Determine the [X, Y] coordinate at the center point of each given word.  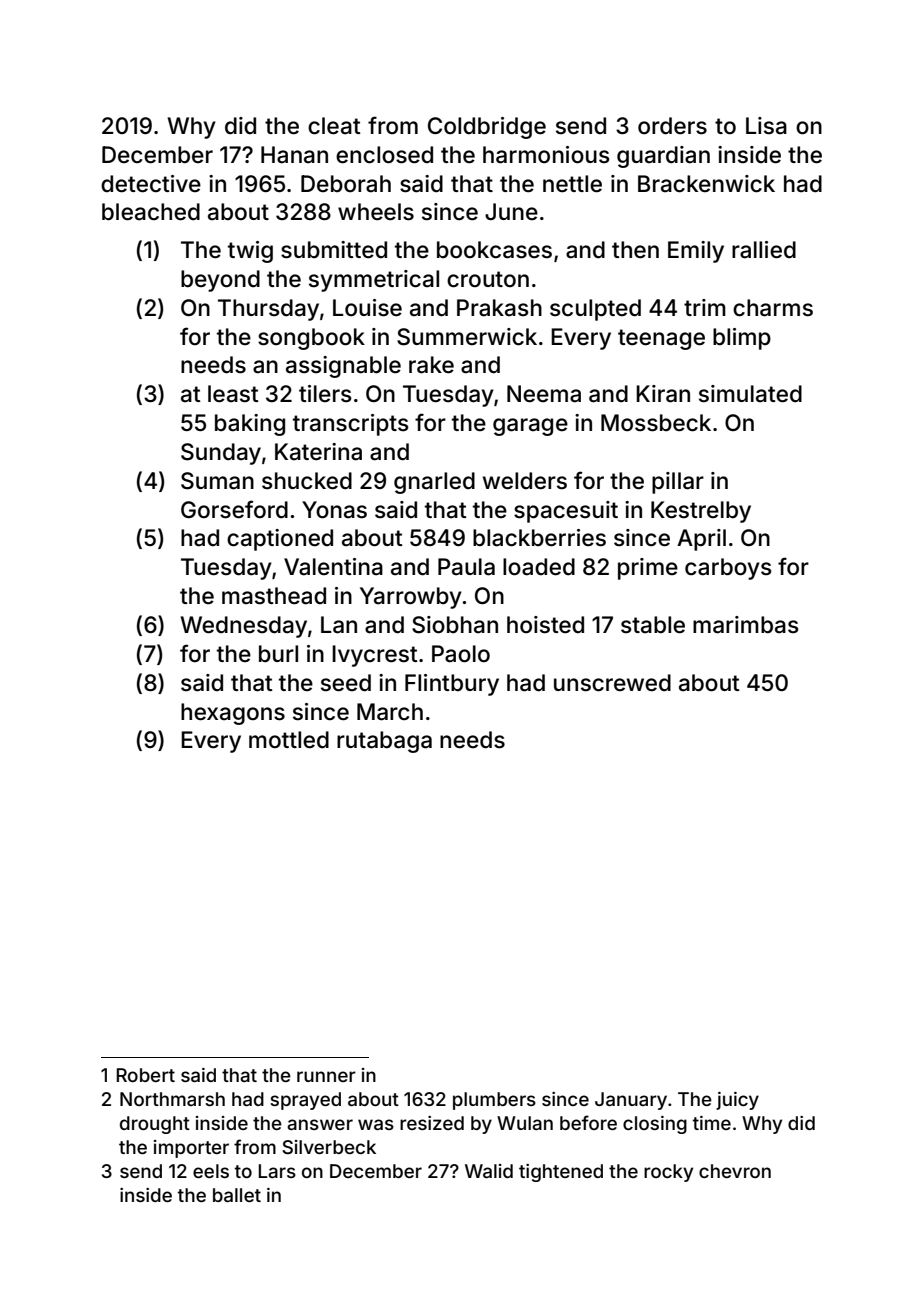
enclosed [384, 155]
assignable [343, 367]
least [233, 394]
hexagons [233, 714]
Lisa [766, 126]
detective [151, 184]
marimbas [746, 625]
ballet [237, 1195]
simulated [750, 394]
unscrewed [612, 683]
